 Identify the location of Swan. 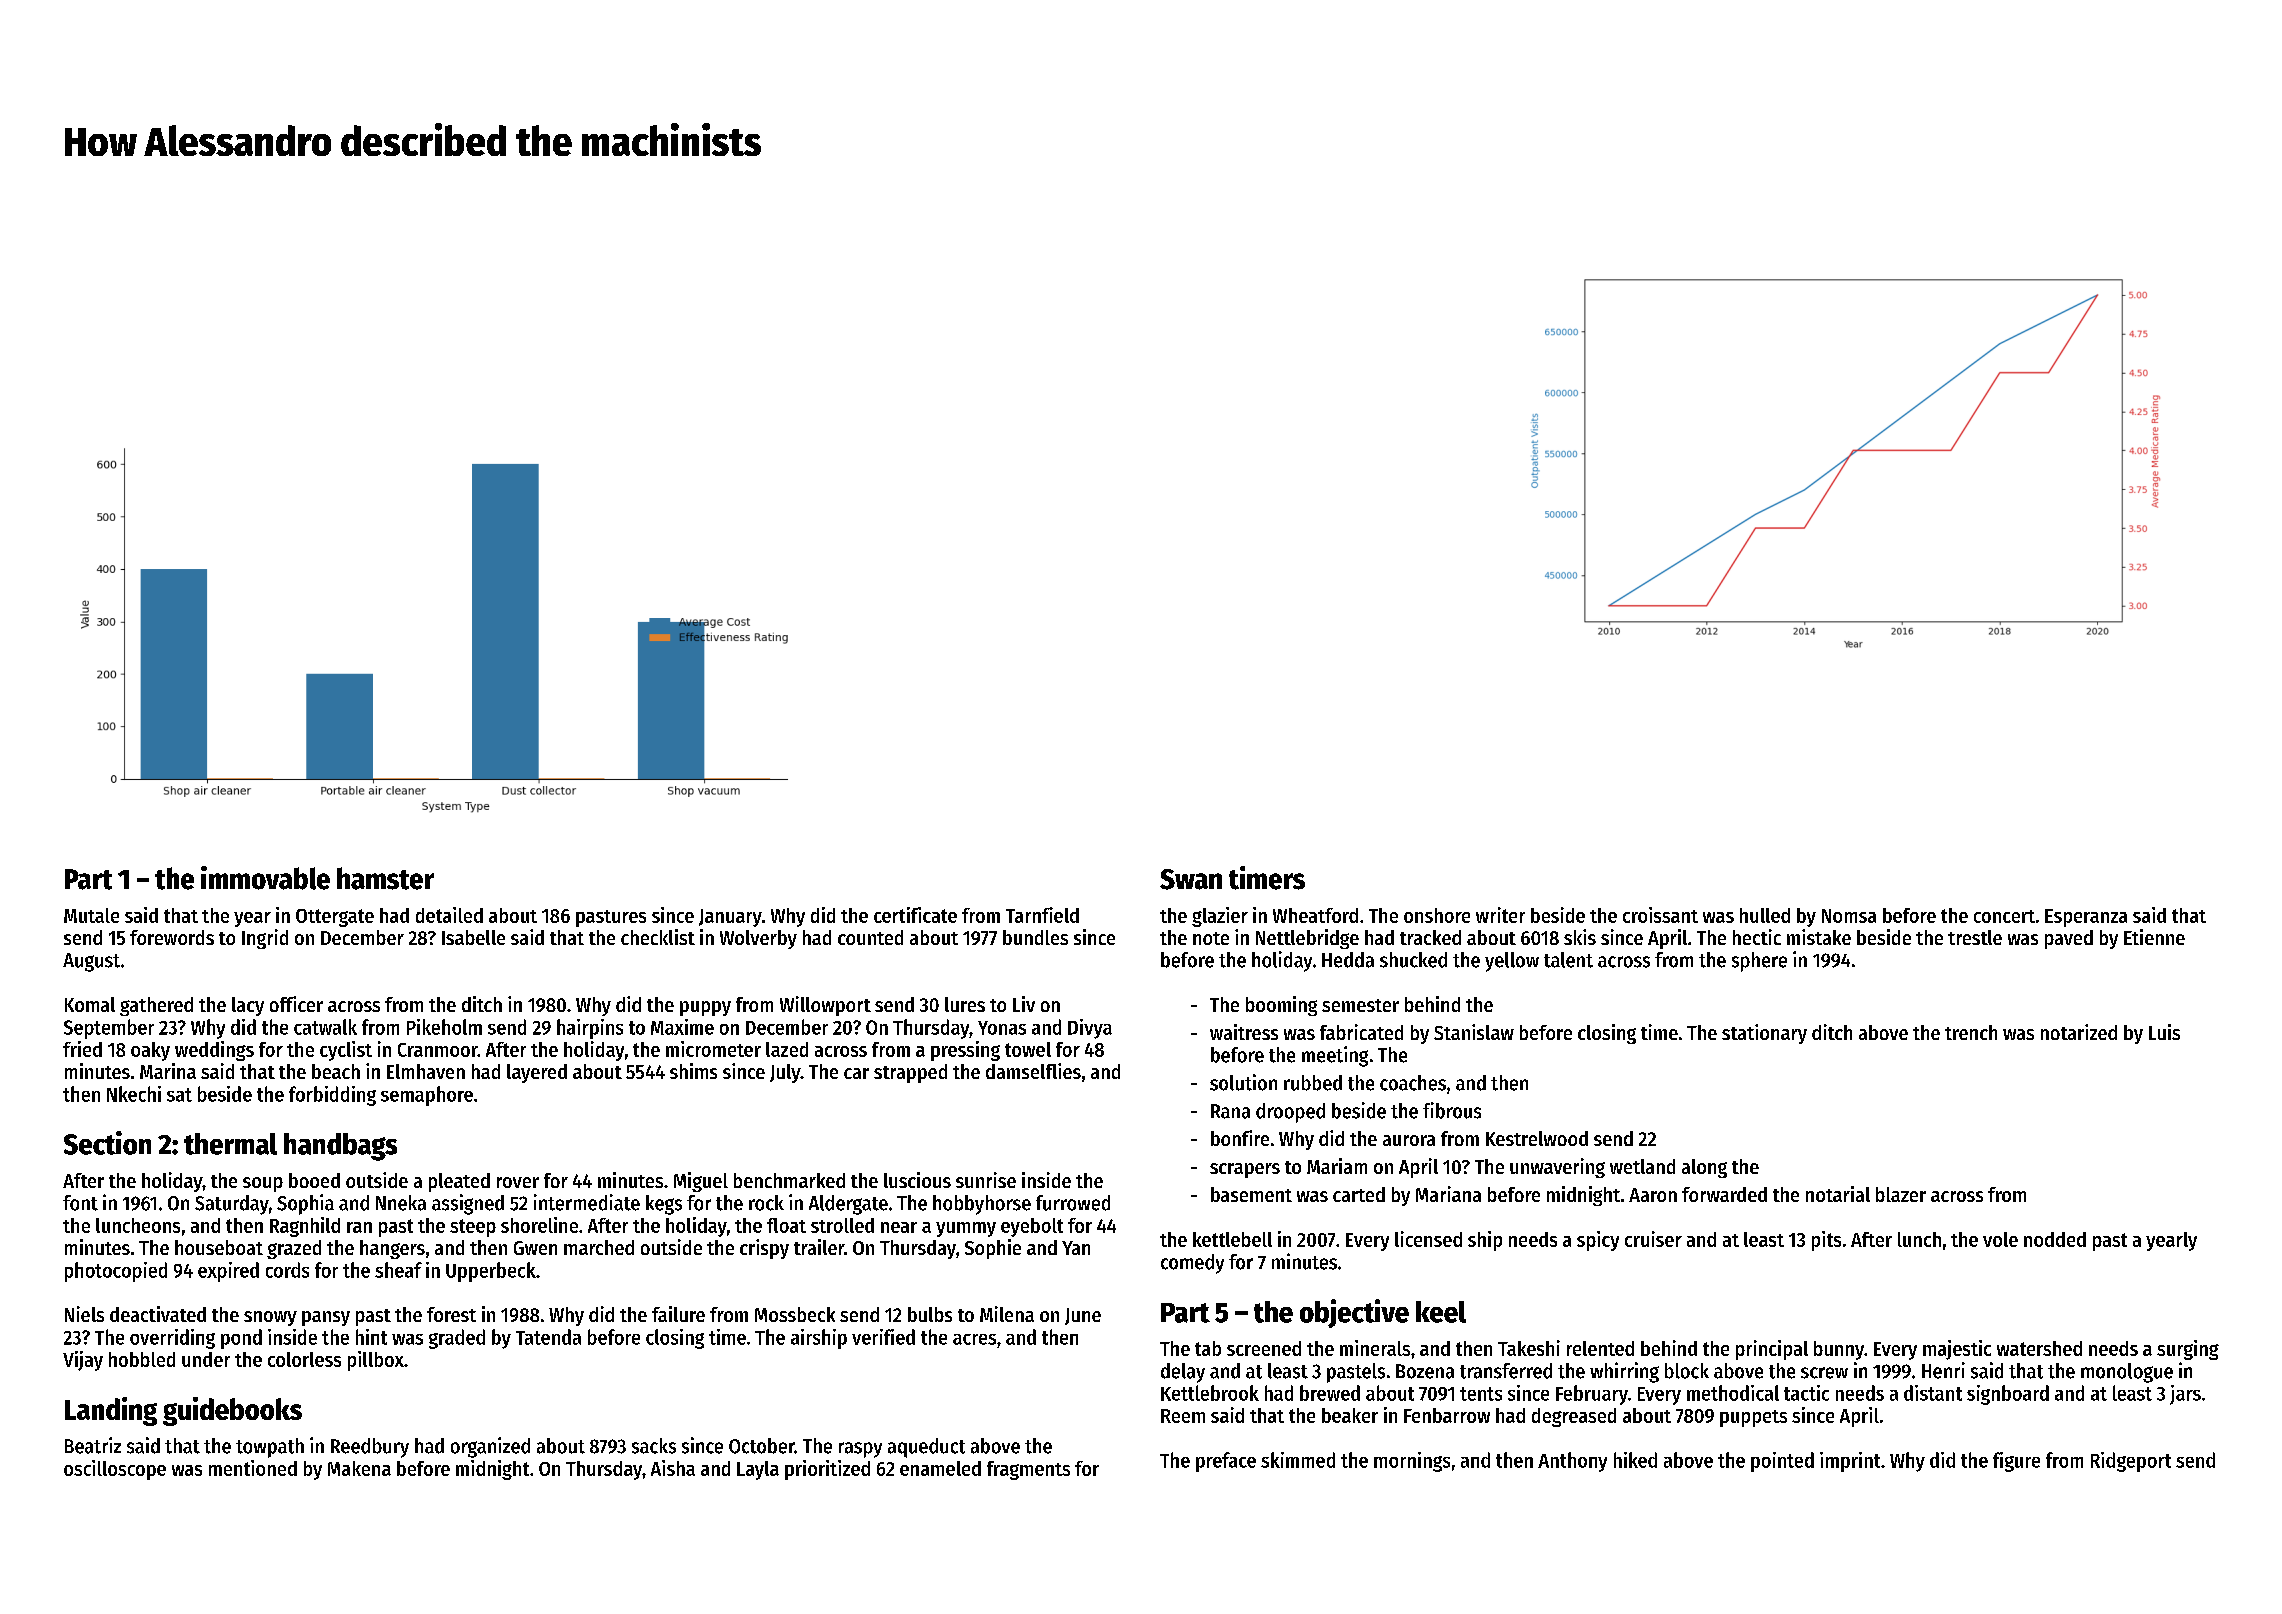
(1191, 879).
